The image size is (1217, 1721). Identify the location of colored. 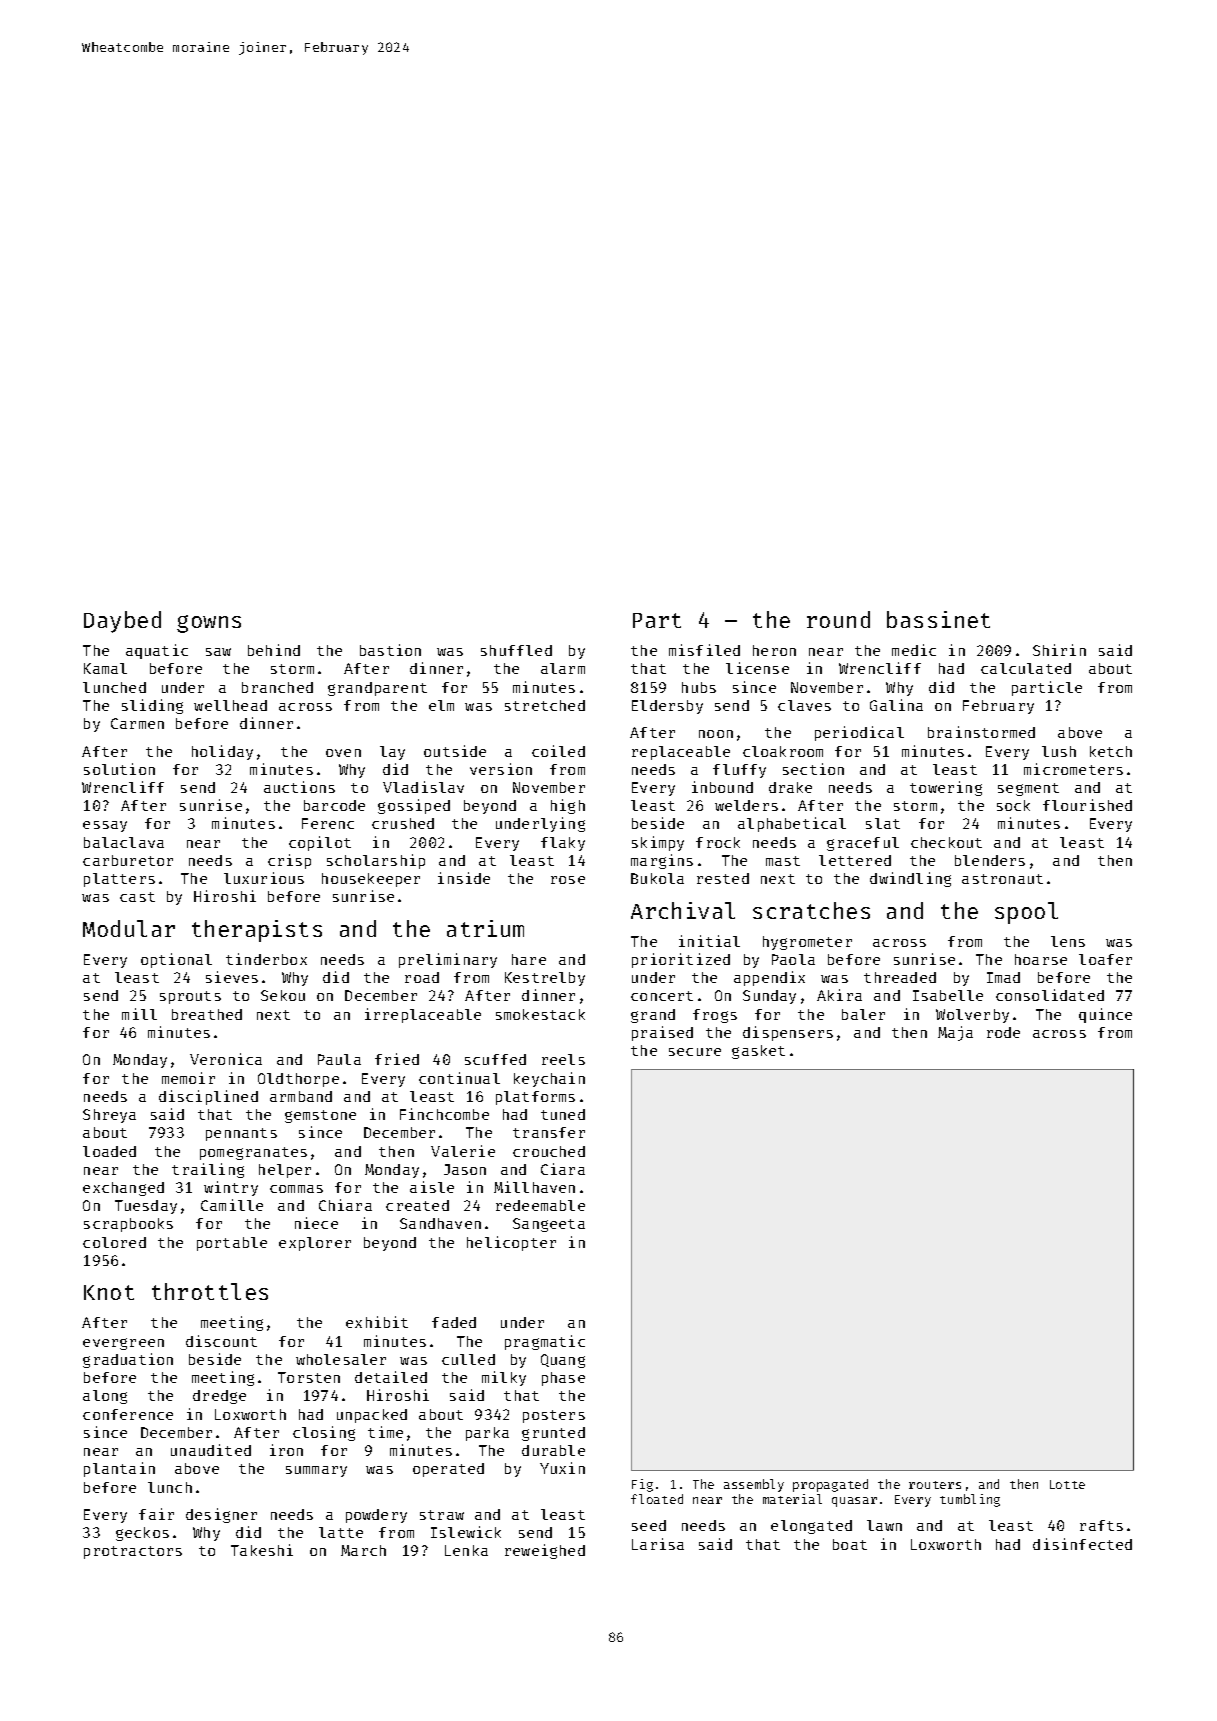
(114, 1242).
